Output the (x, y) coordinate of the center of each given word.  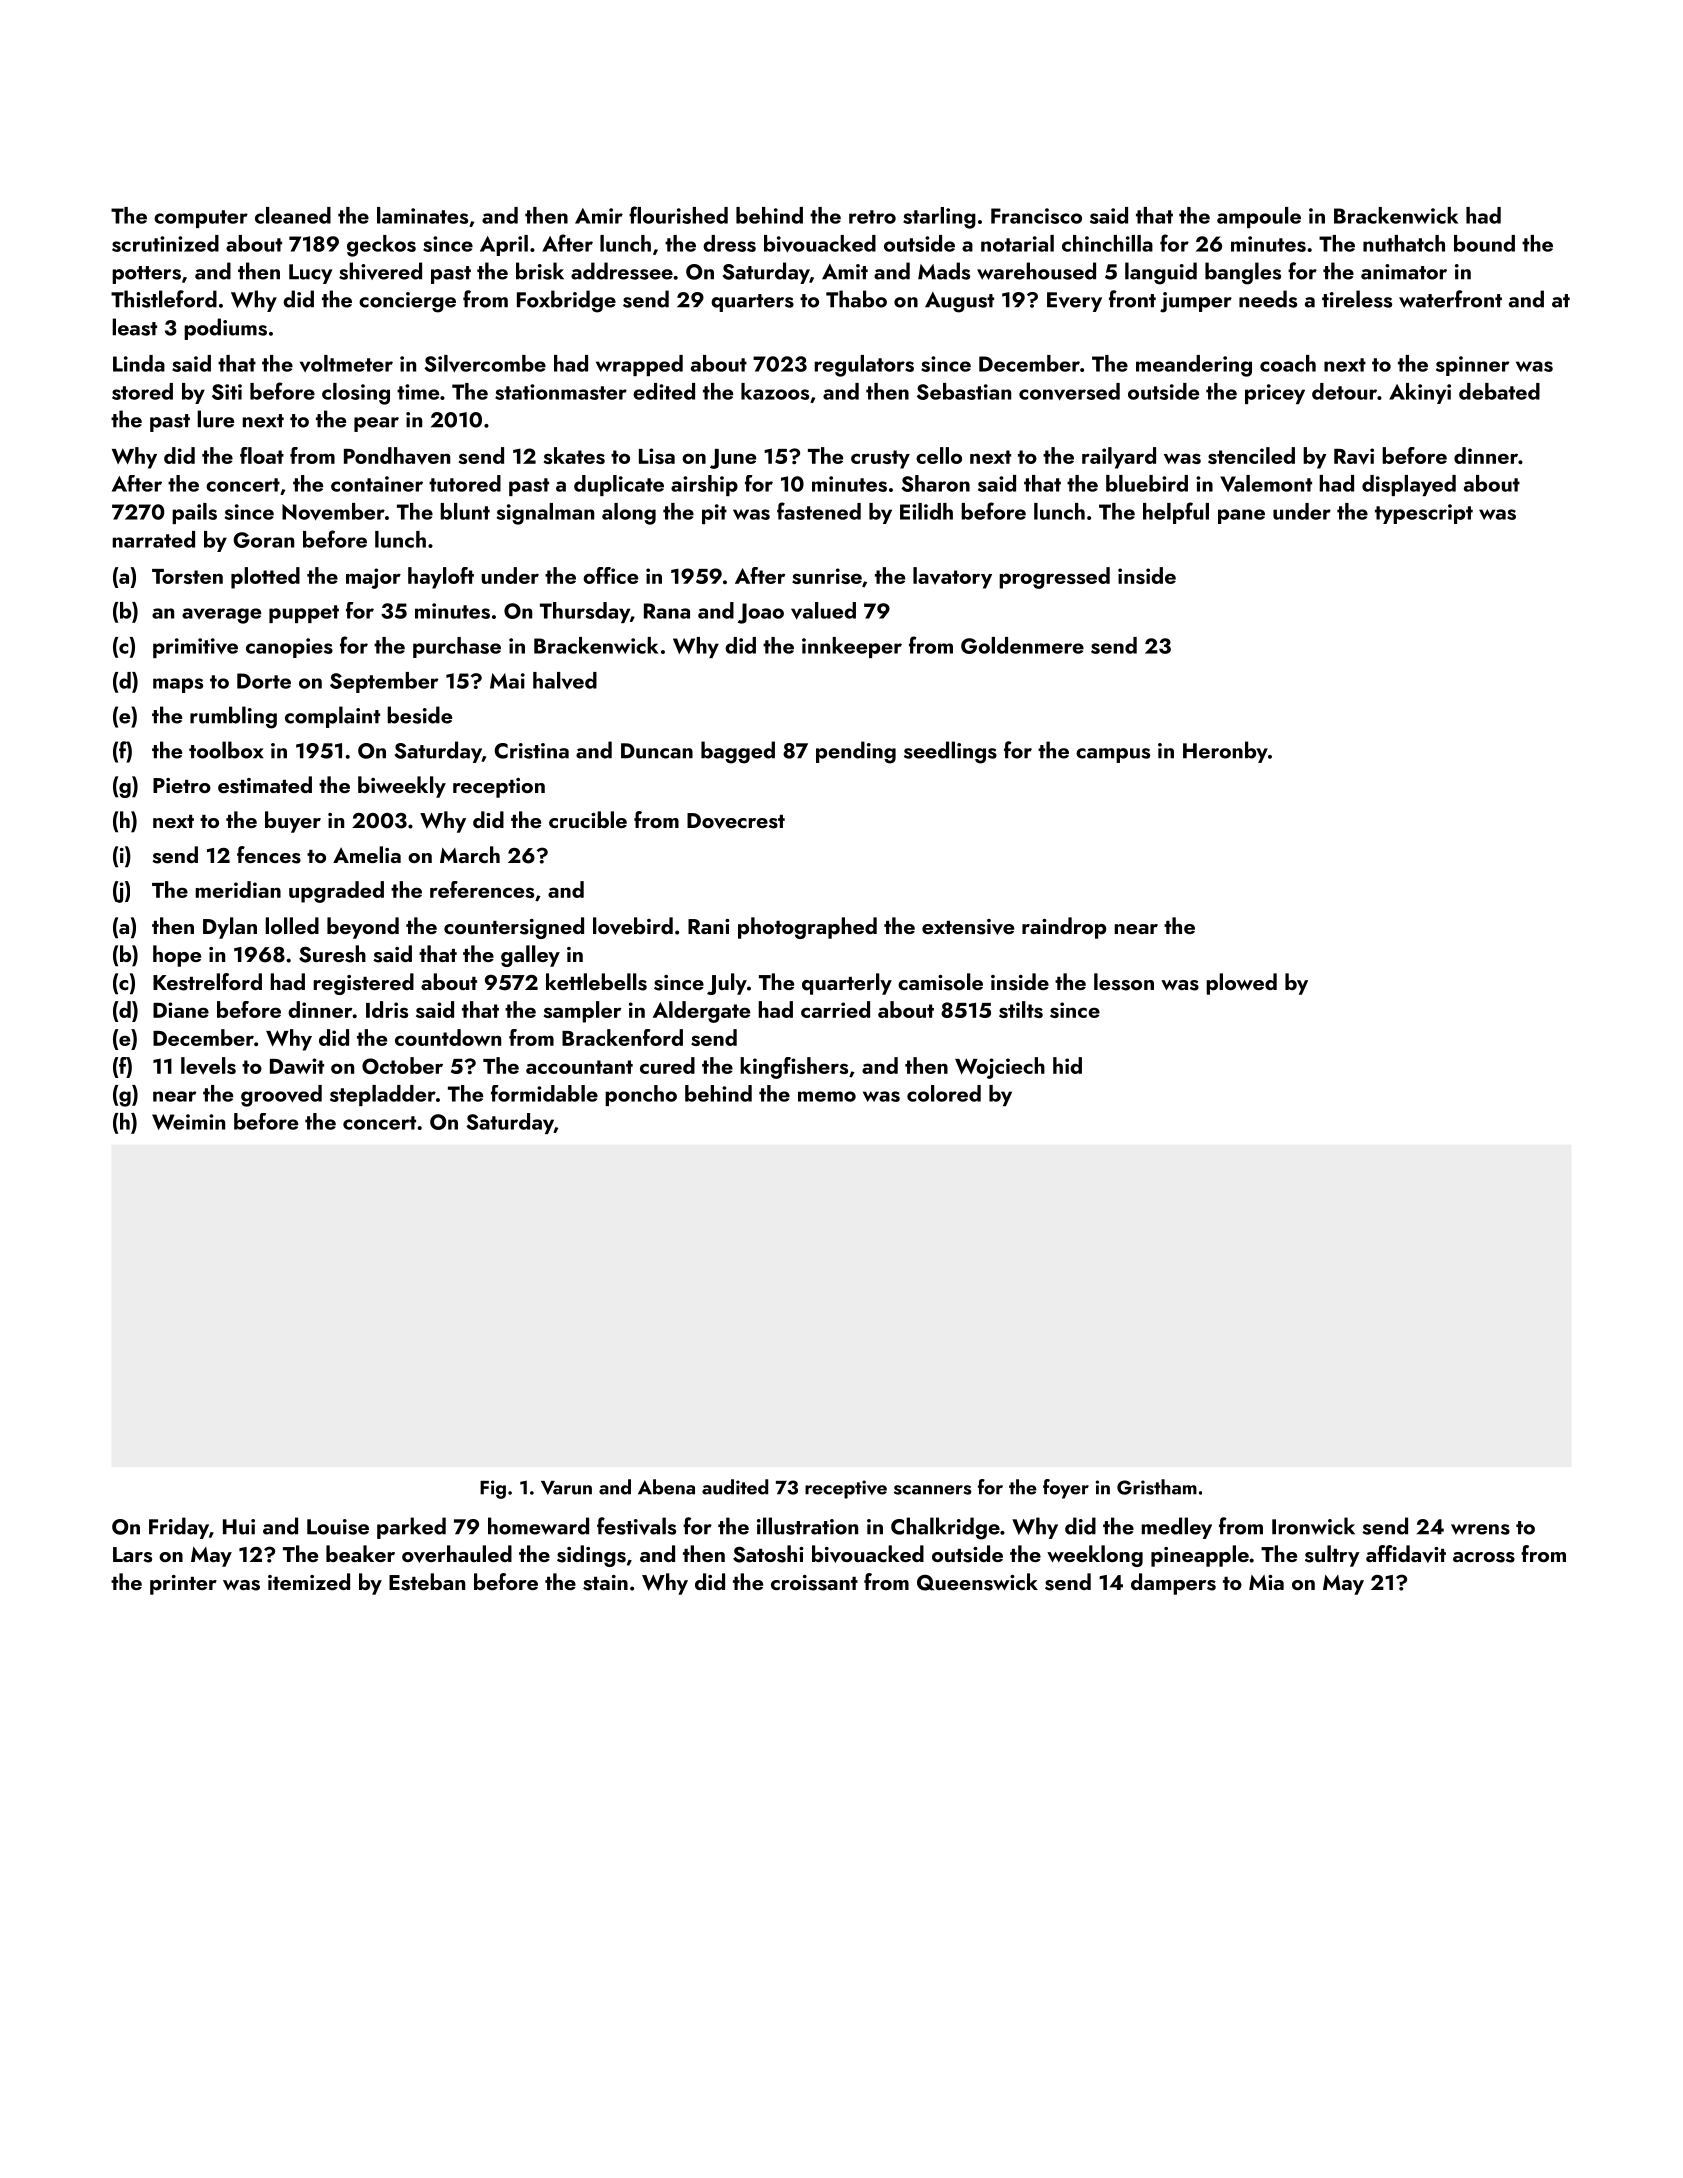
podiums (225, 329)
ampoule (1259, 217)
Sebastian (964, 391)
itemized (309, 1581)
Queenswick (977, 1582)
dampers (1173, 1584)
